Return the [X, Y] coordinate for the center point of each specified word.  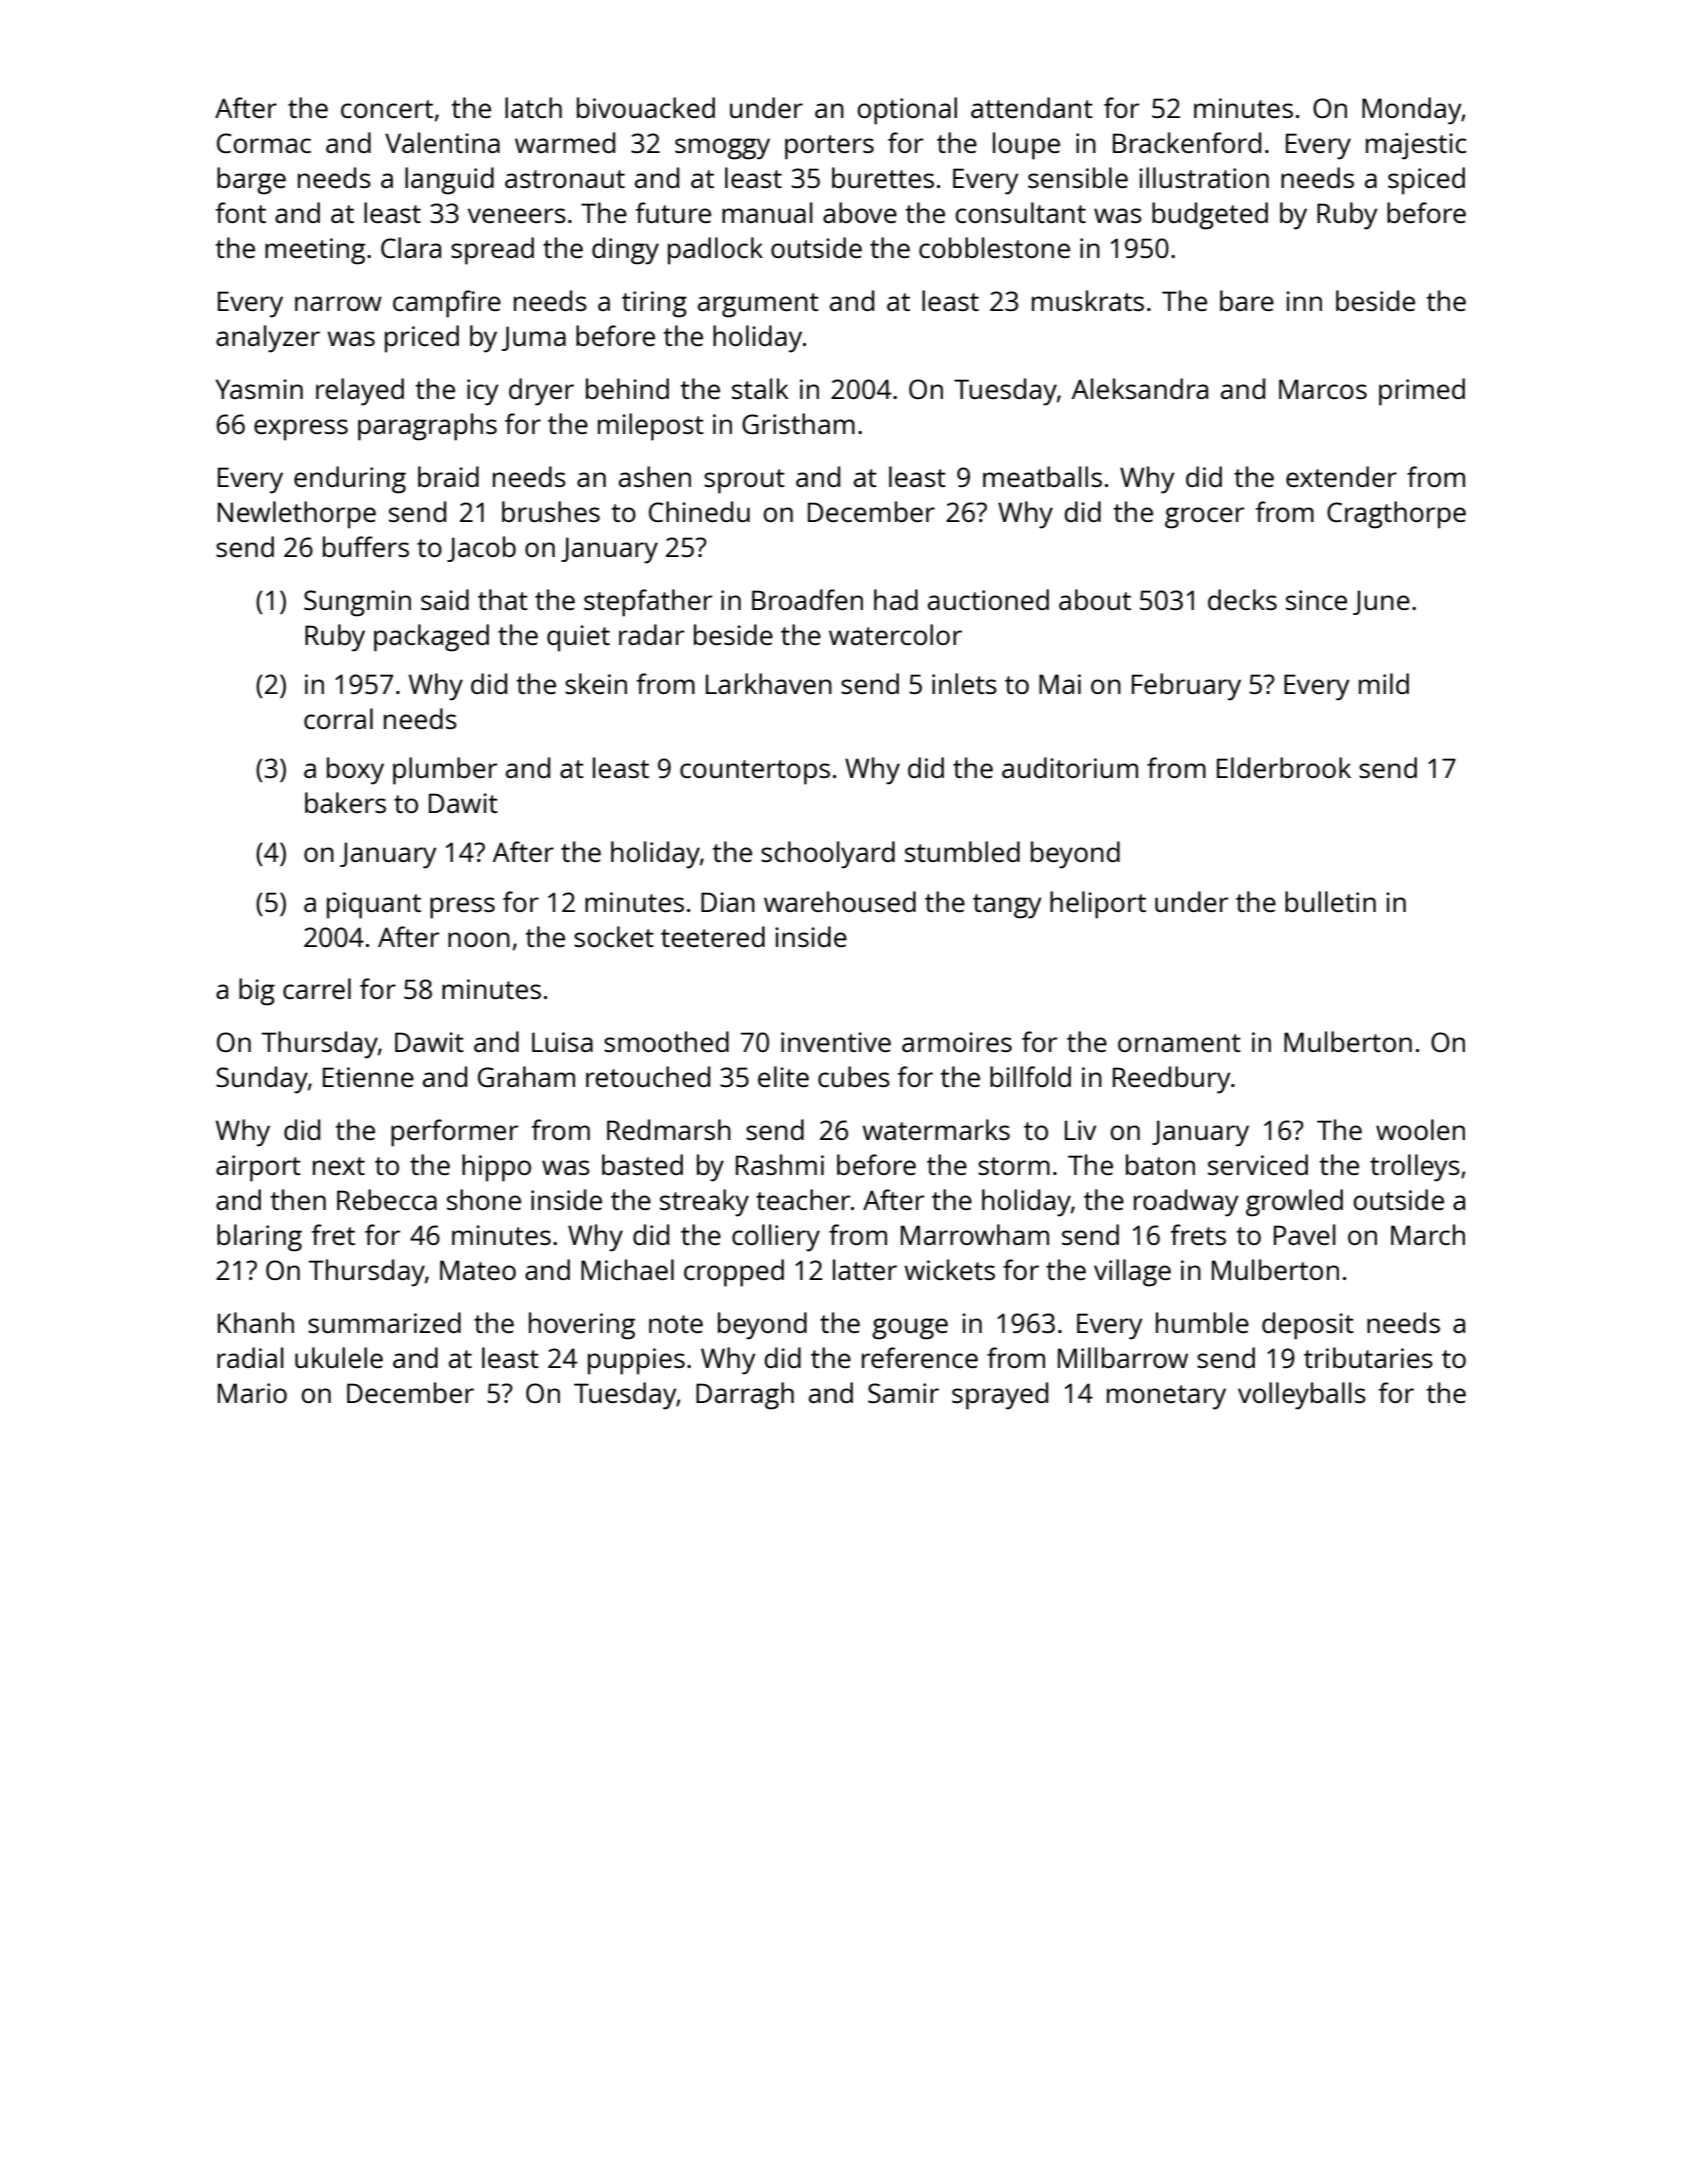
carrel [317, 988]
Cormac [264, 143]
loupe [1026, 146]
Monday [1412, 111]
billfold [1030, 1076]
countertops [755, 772]
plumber [445, 771]
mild [1384, 683]
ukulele [339, 1357]
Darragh [745, 1396]
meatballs [1042, 476]
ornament [1179, 1043]
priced [422, 339]
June [1381, 602]
